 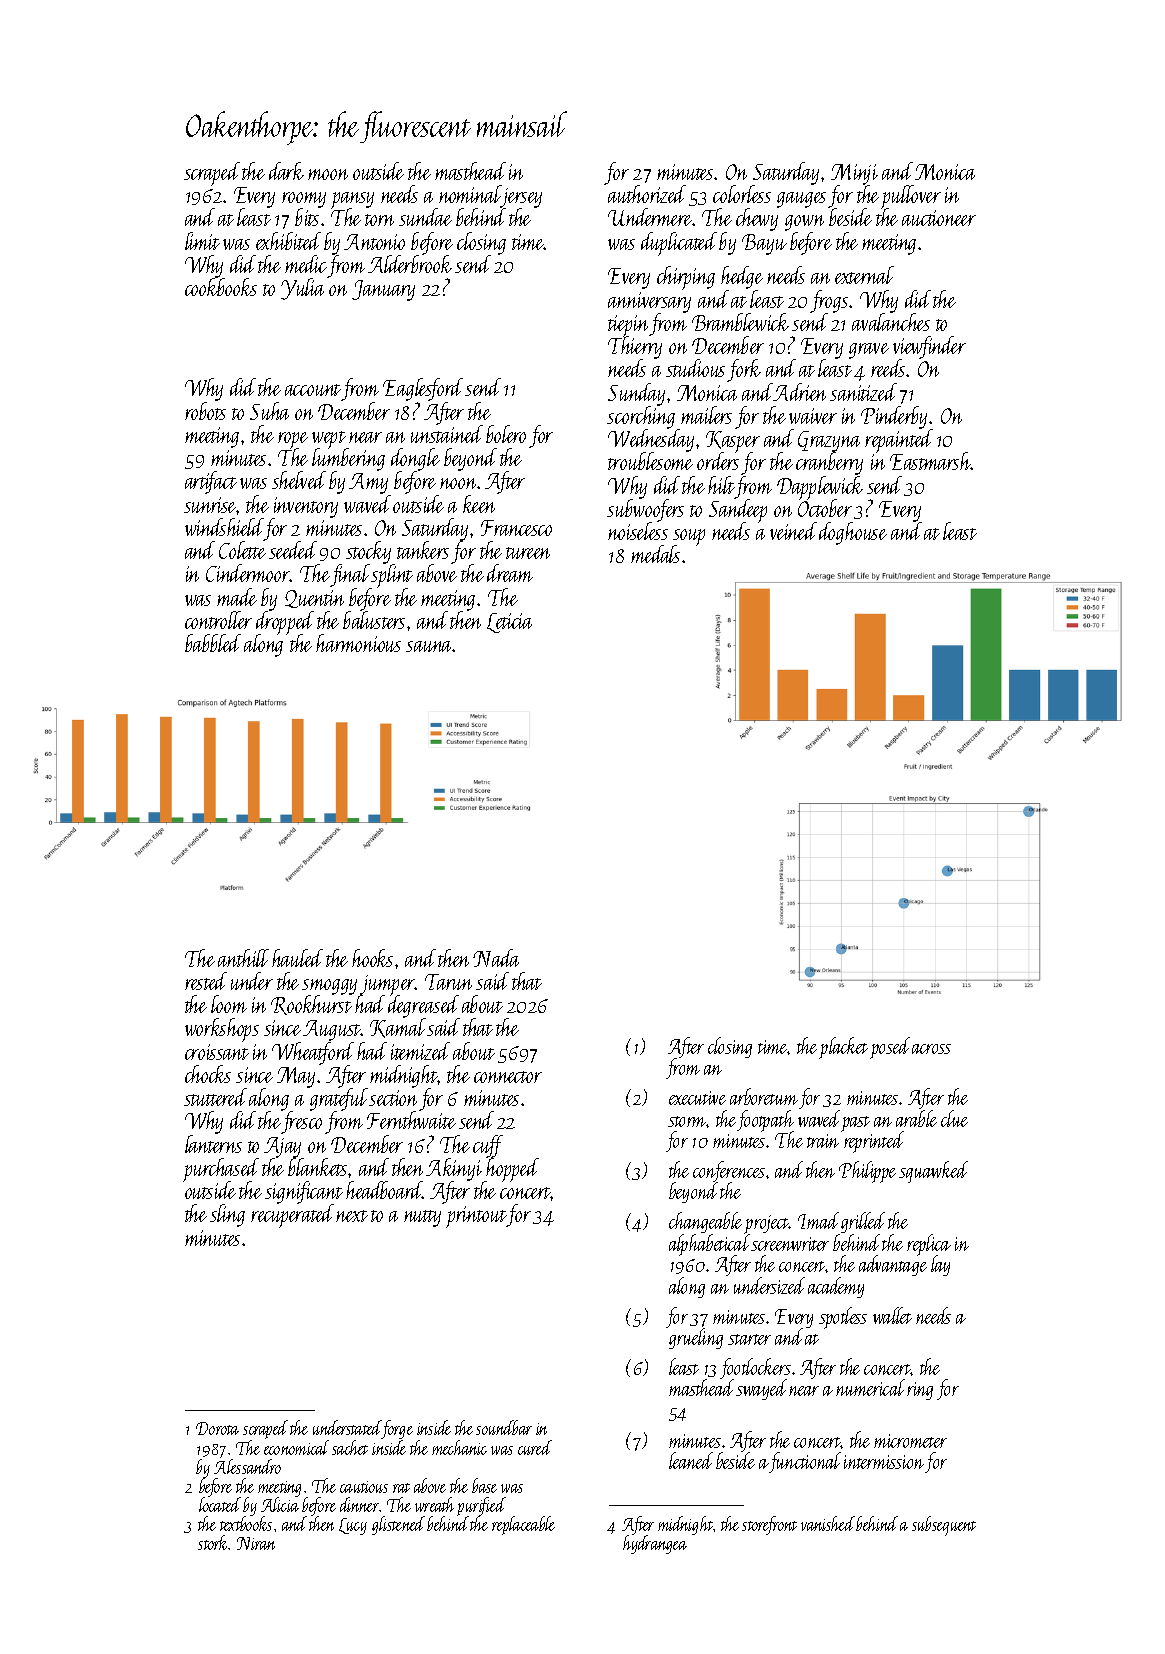 What do you see at coordinates (691, 1460) in the screenshot?
I see `leaned` at bounding box center [691, 1460].
